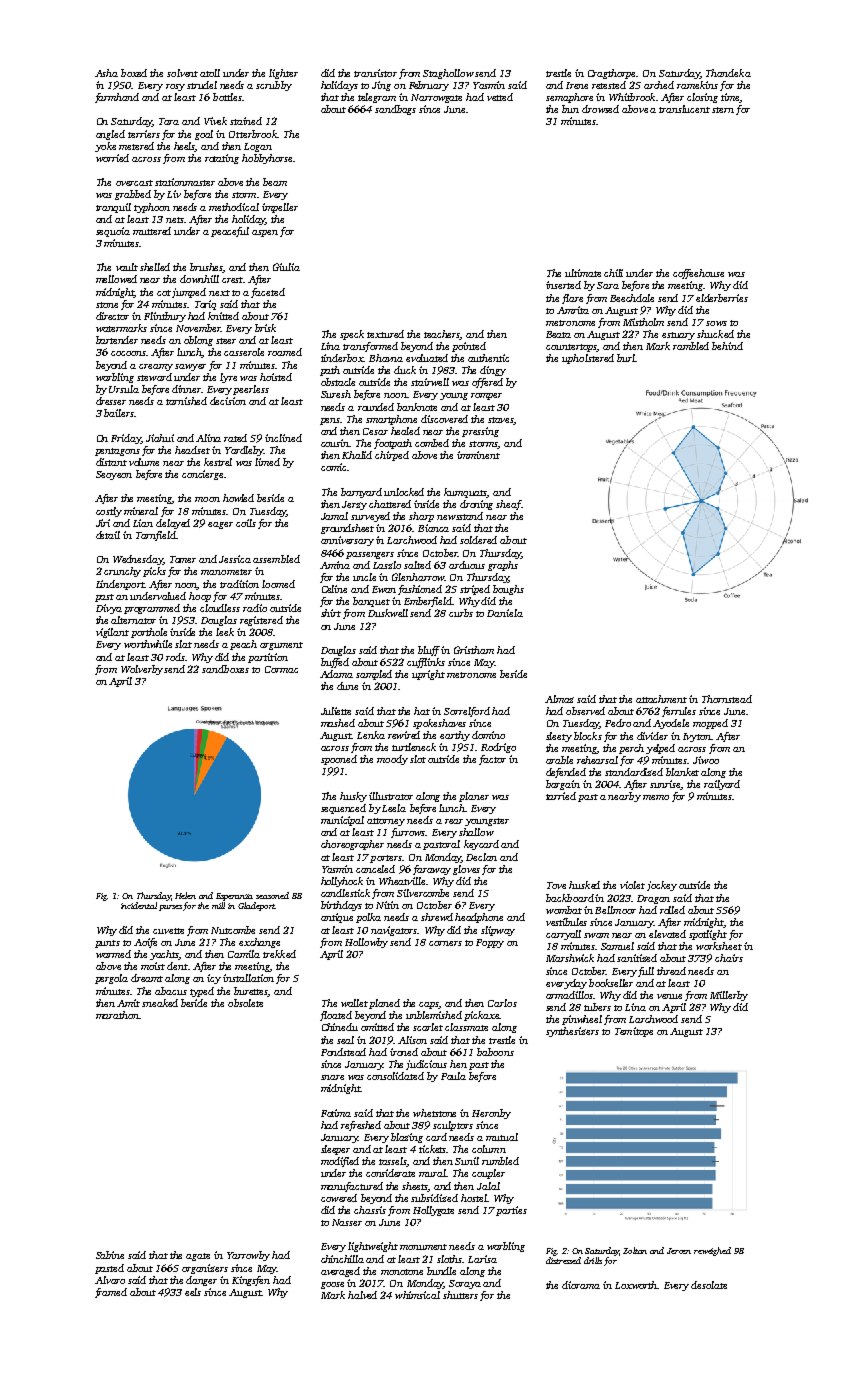  Describe the element at coordinates (387, 565) in the page. I see `Laszlo` at that location.
